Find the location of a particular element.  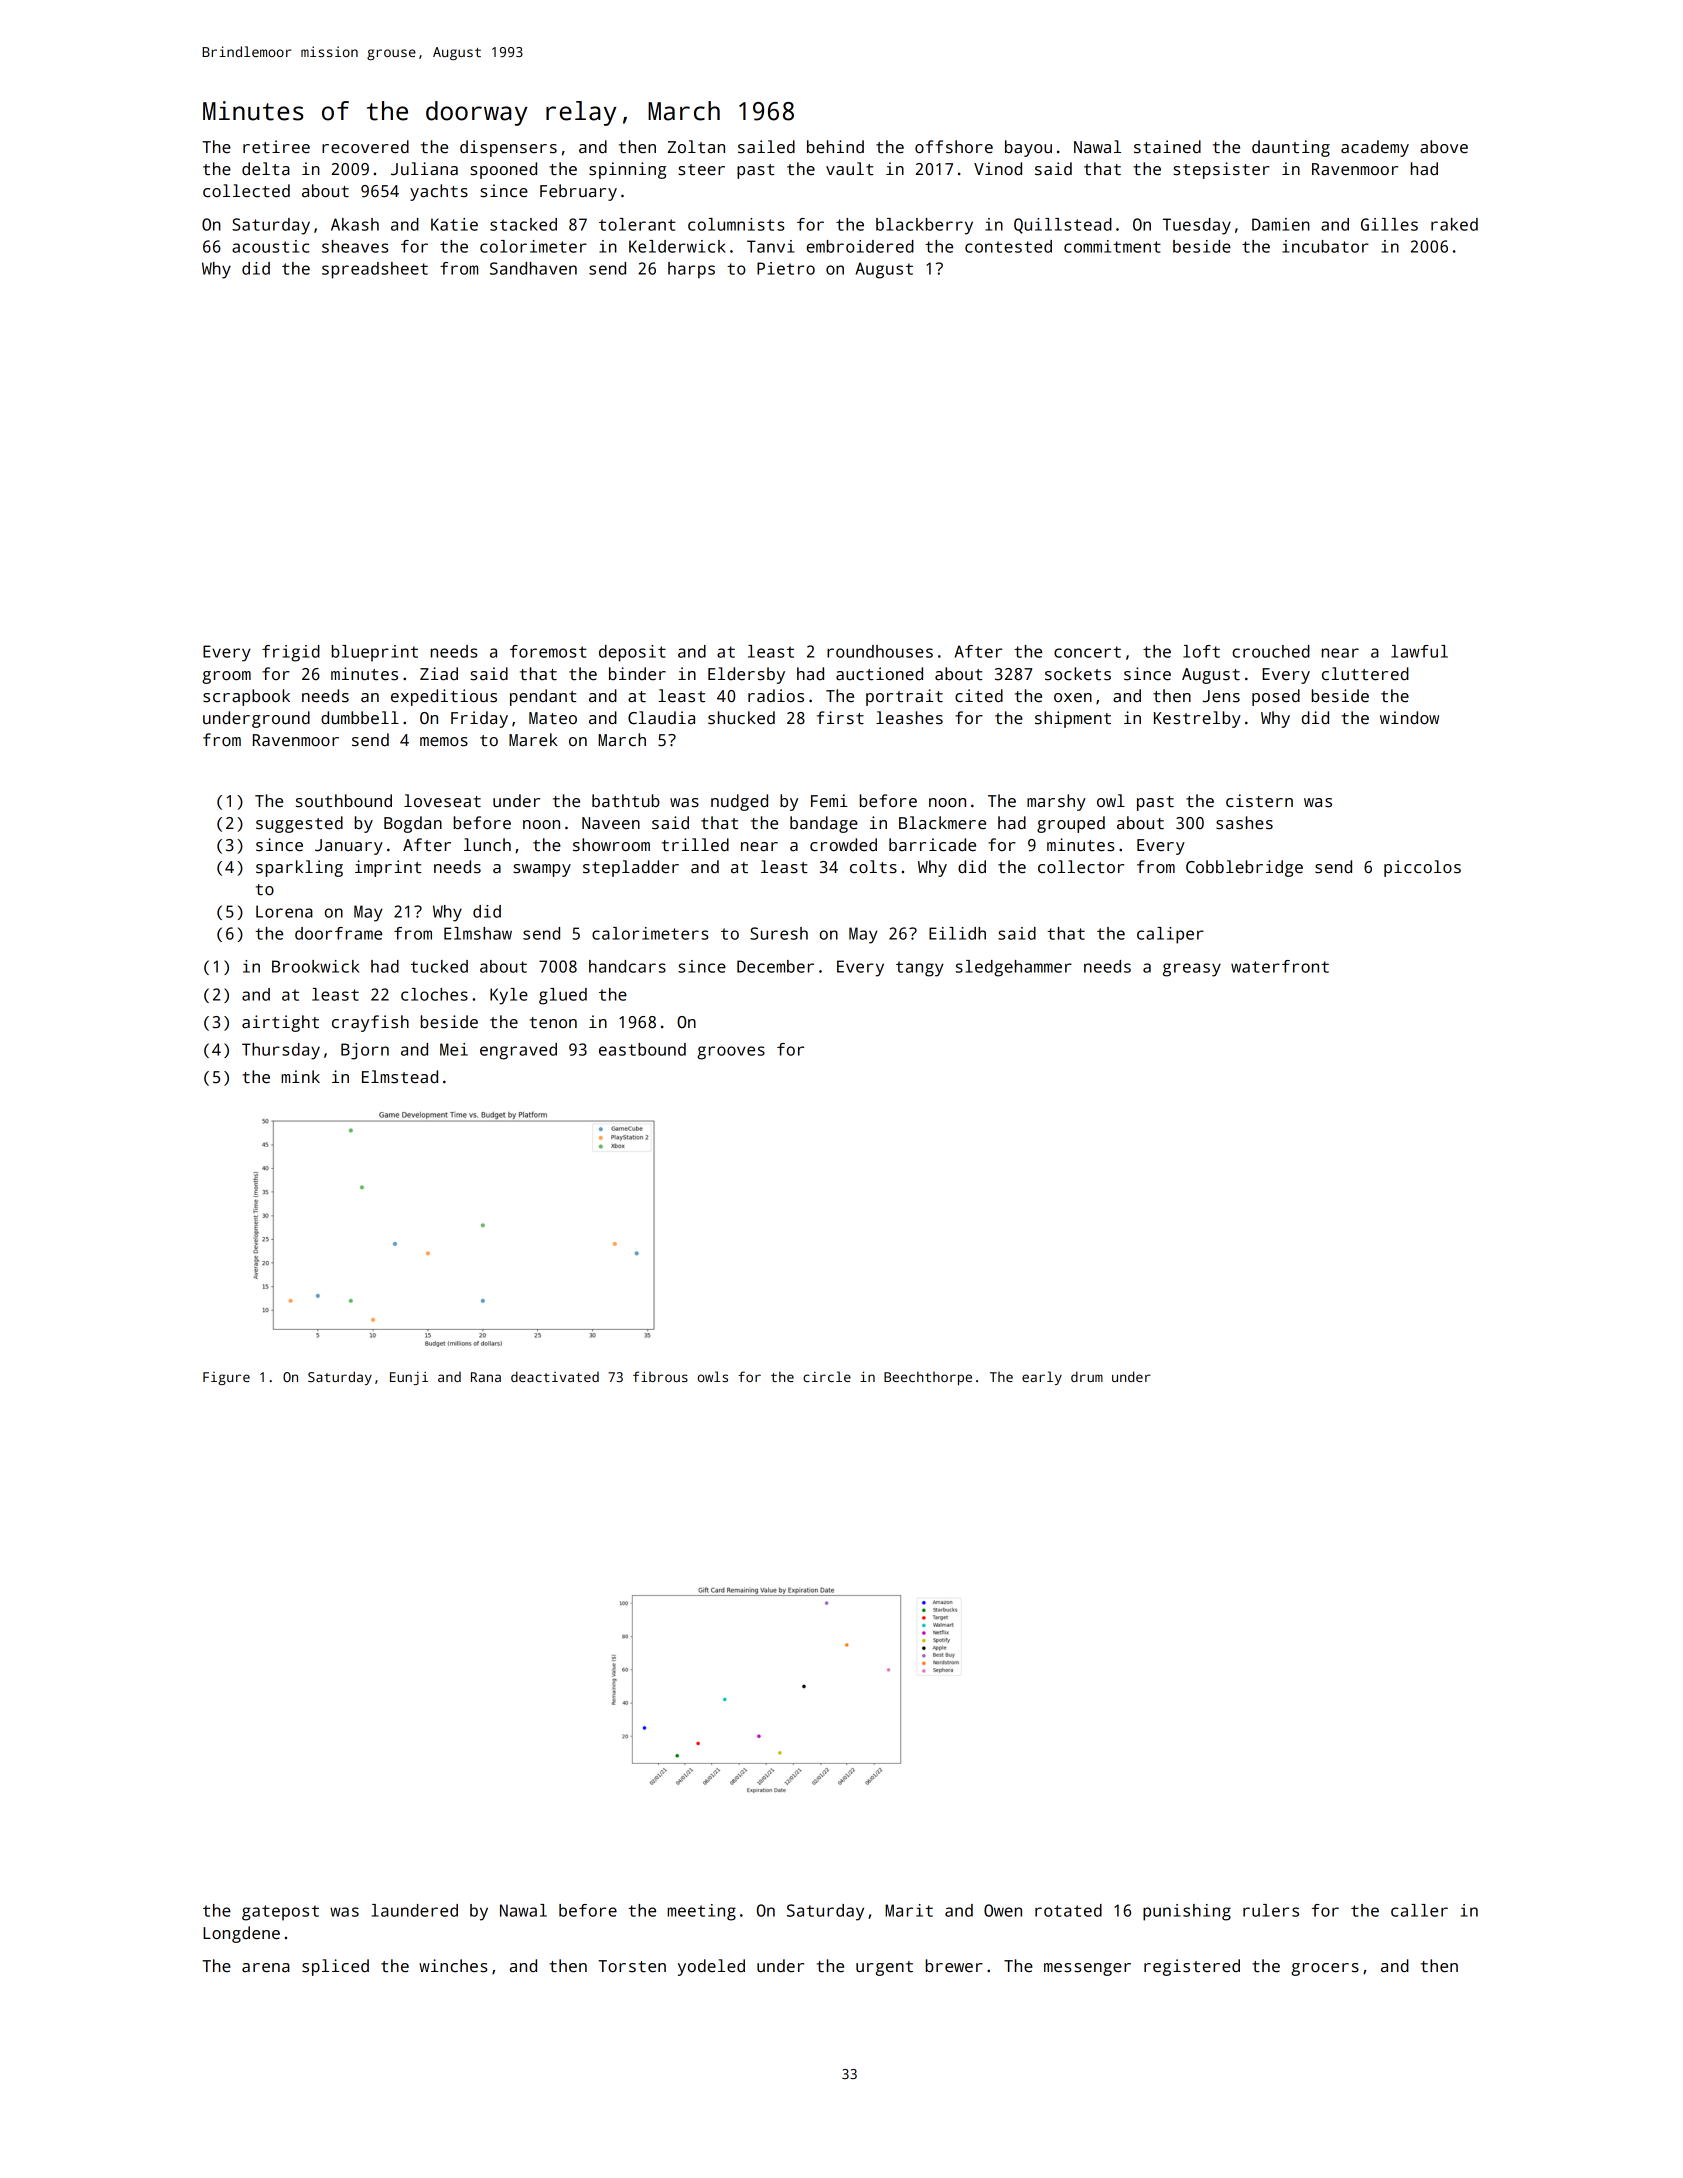

blueprint is located at coordinates (375, 653).
